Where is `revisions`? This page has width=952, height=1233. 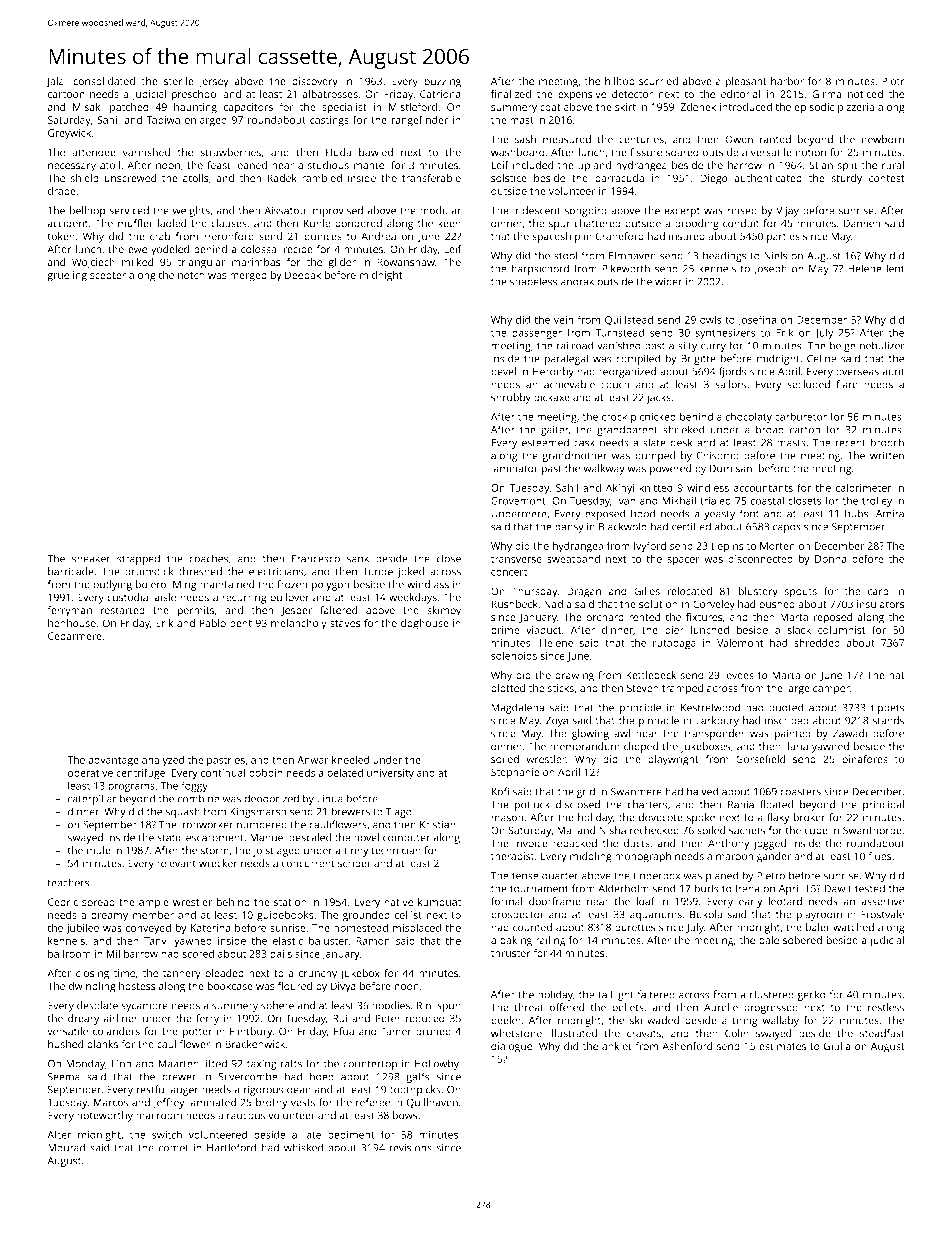
revisions is located at coordinates (411, 1148).
